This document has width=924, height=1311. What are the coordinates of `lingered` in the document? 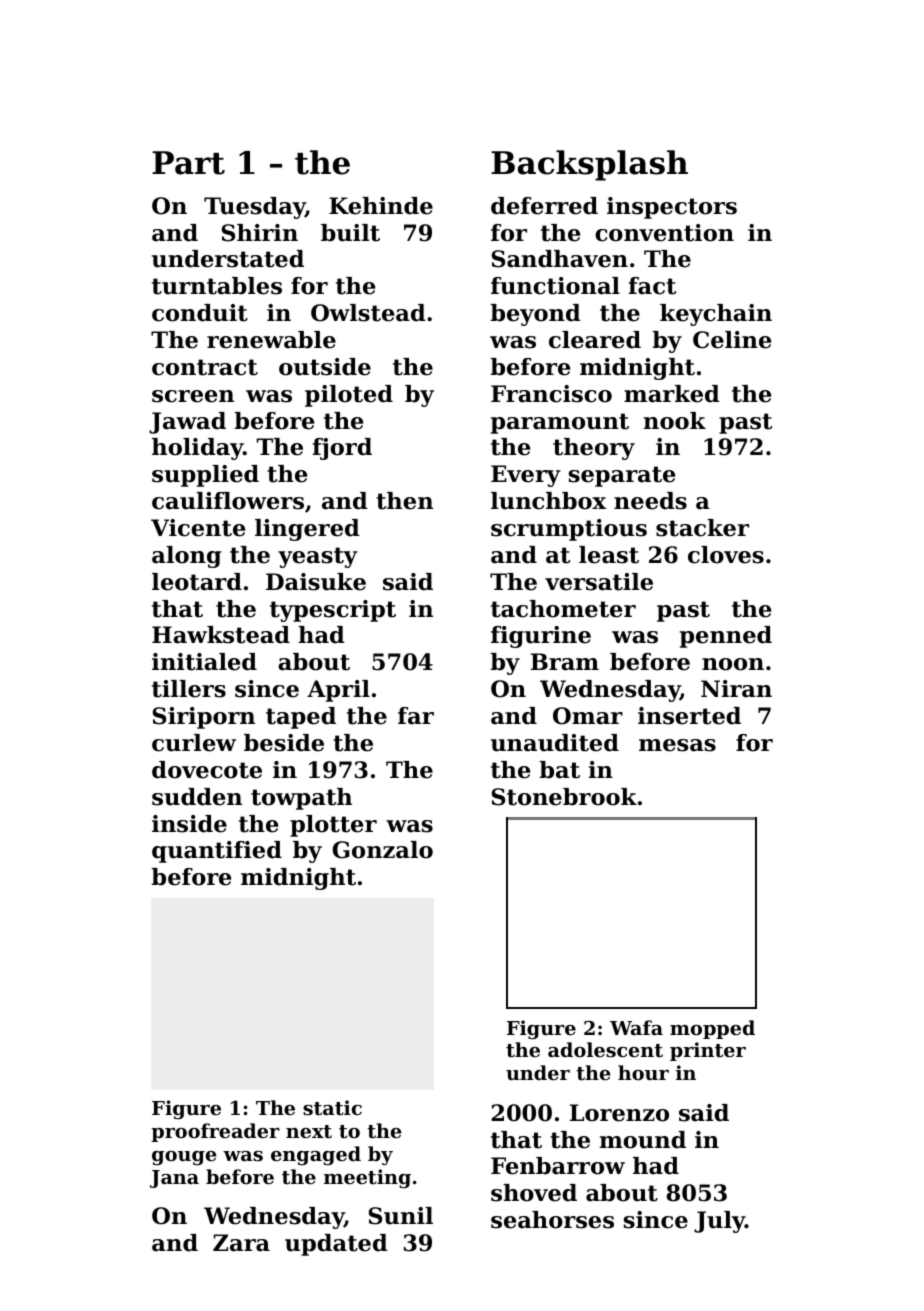 It's located at (307, 530).
